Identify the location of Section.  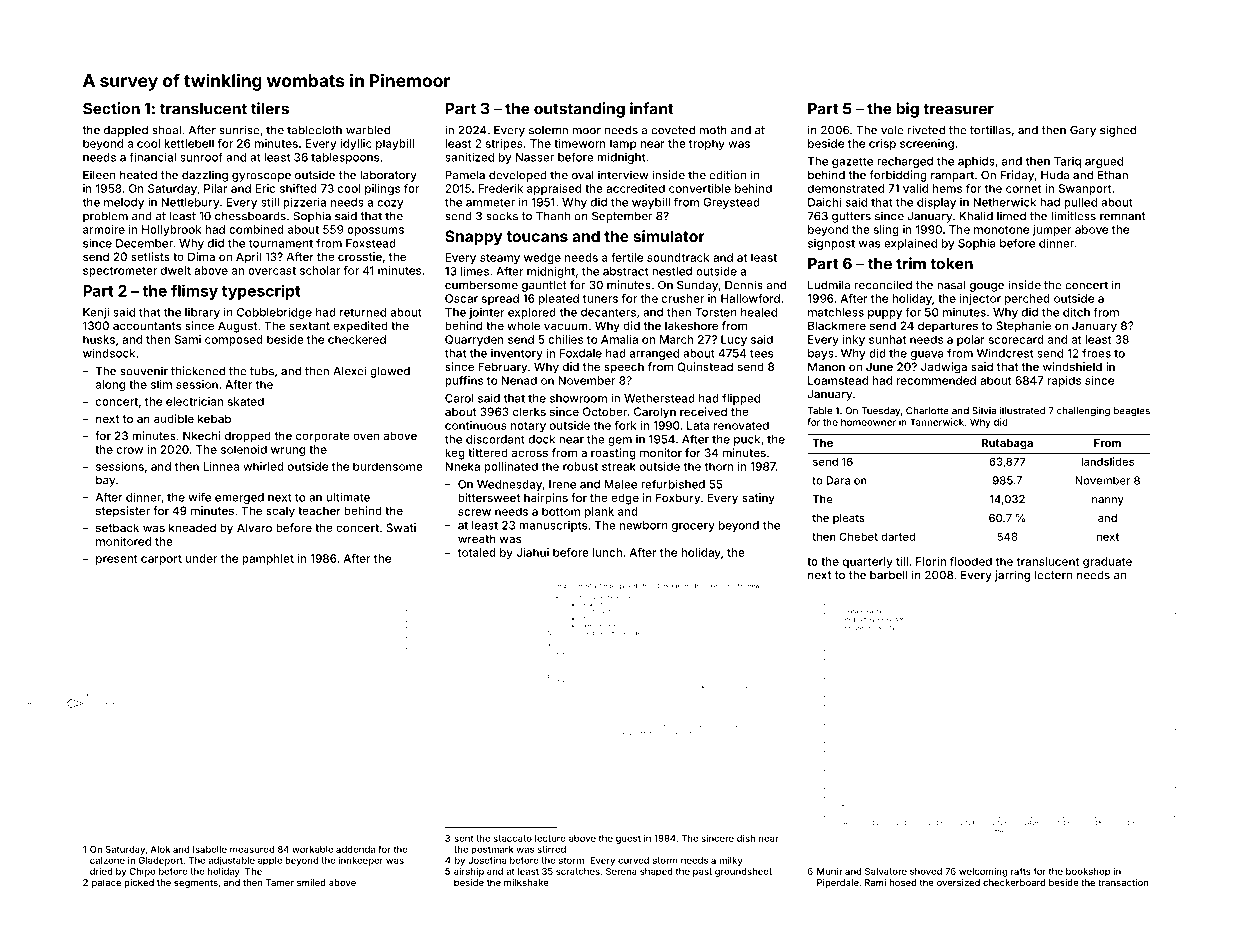
(111, 108).
